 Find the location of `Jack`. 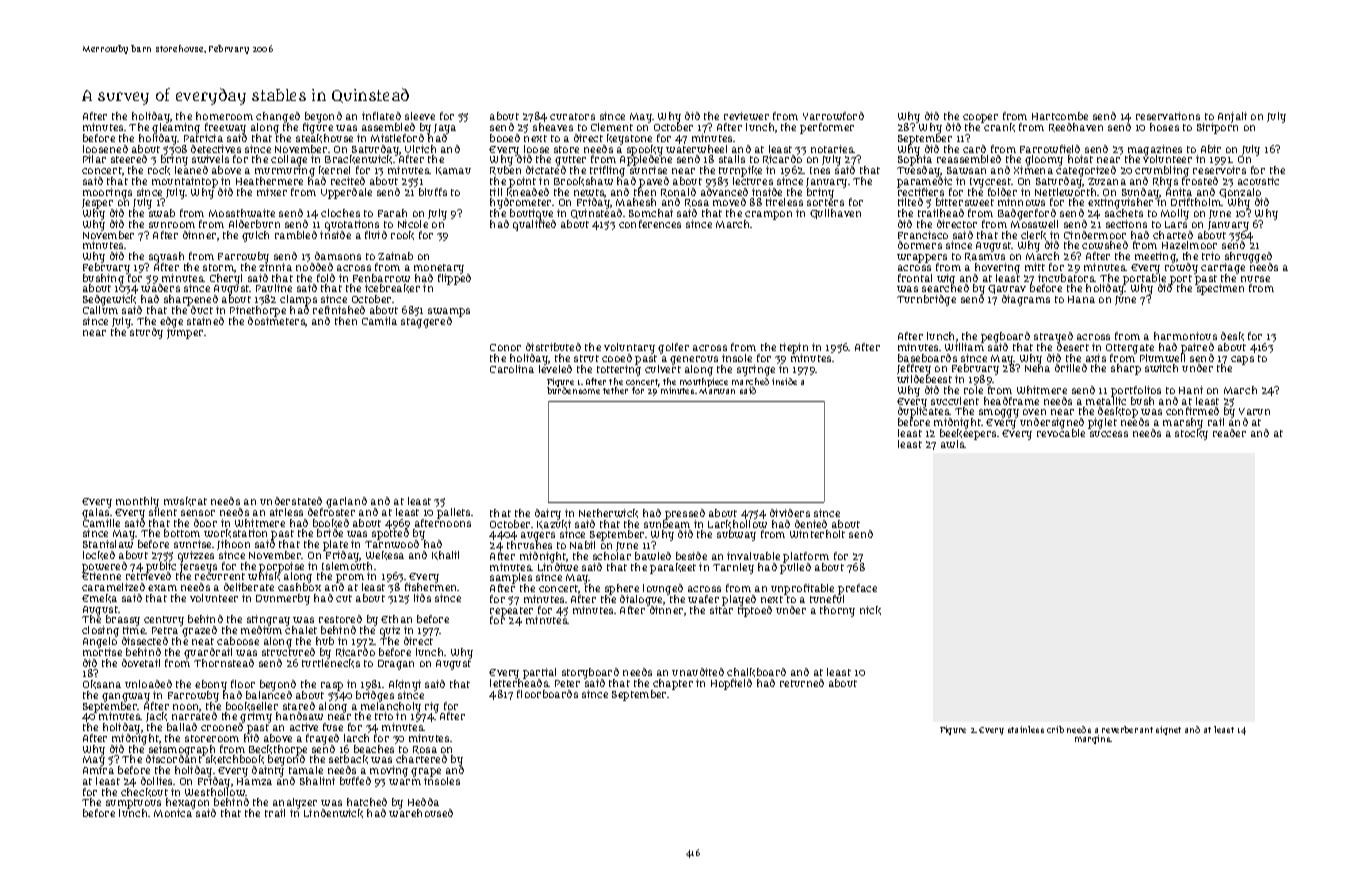

Jack is located at coordinates (156, 717).
